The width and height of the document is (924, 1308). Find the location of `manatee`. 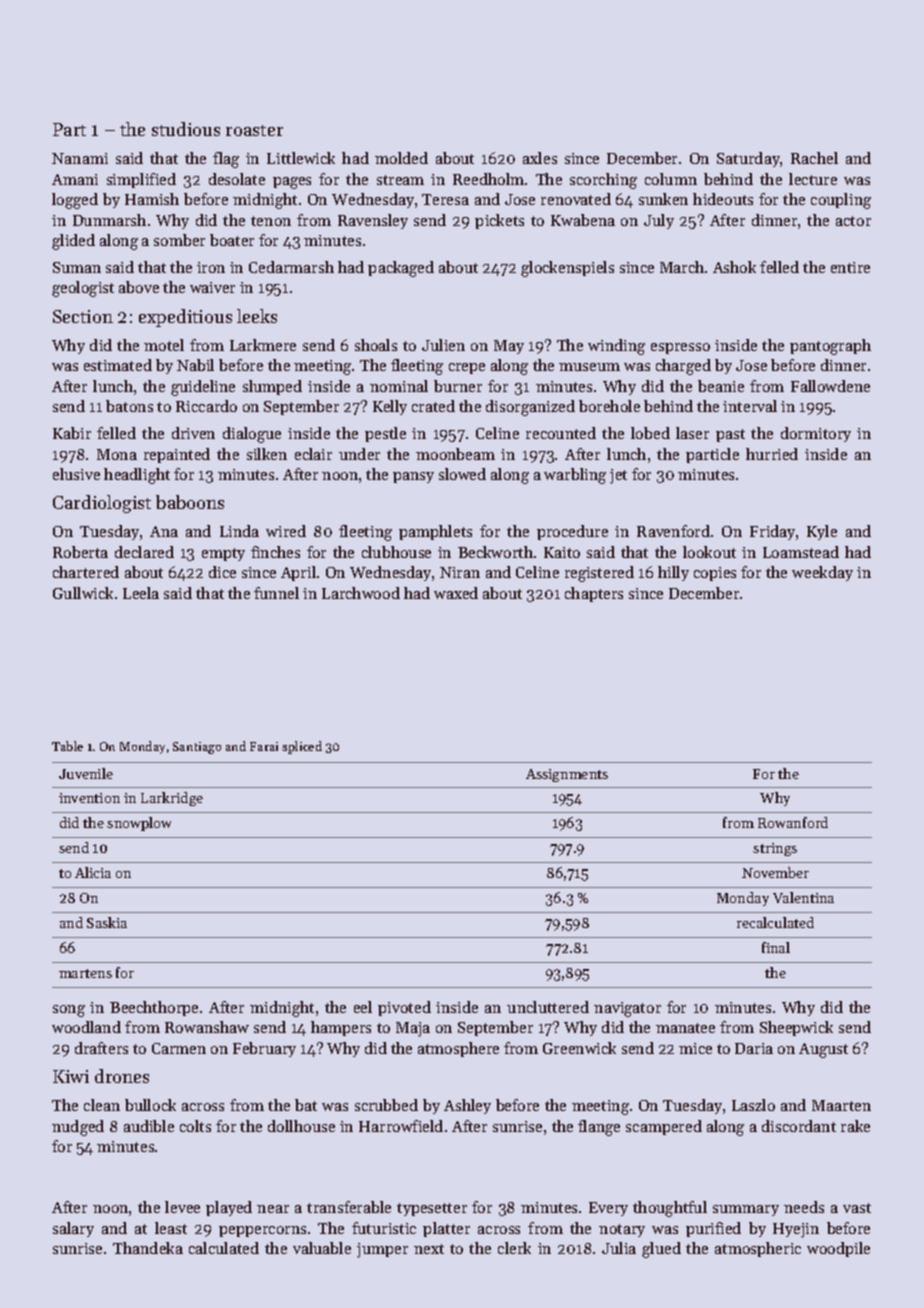

manatee is located at coordinates (685, 1028).
